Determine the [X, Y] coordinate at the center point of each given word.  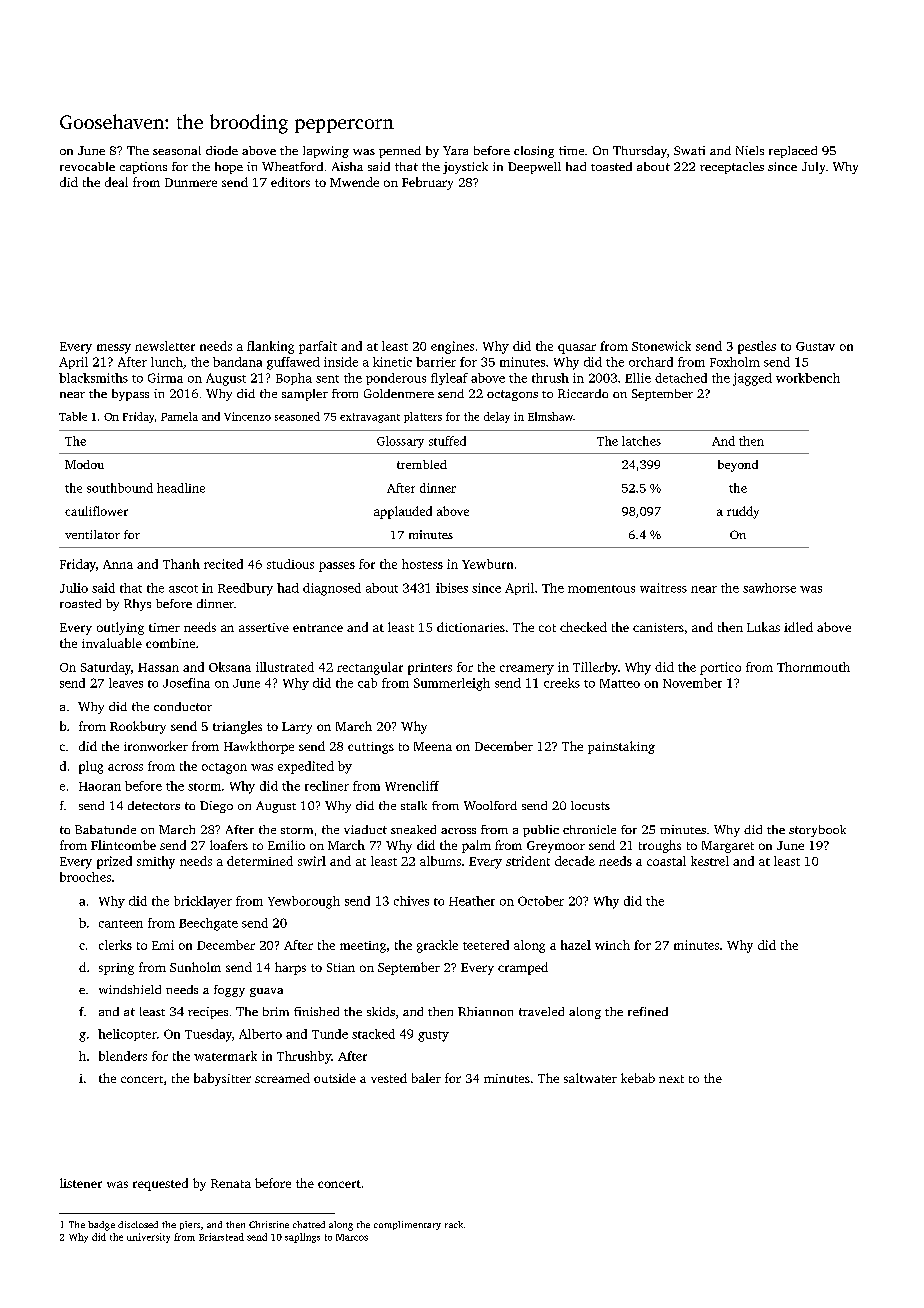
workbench [808, 378]
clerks [115, 945]
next [671, 1079]
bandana [237, 362]
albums [440, 861]
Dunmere [191, 182]
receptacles [732, 168]
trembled [422, 464]
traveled [541, 1011]
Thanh [181, 564]
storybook [817, 831]
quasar [577, 349]
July [813, 168]
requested [160, 1184]
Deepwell [534, 168]
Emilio [286, 845]
